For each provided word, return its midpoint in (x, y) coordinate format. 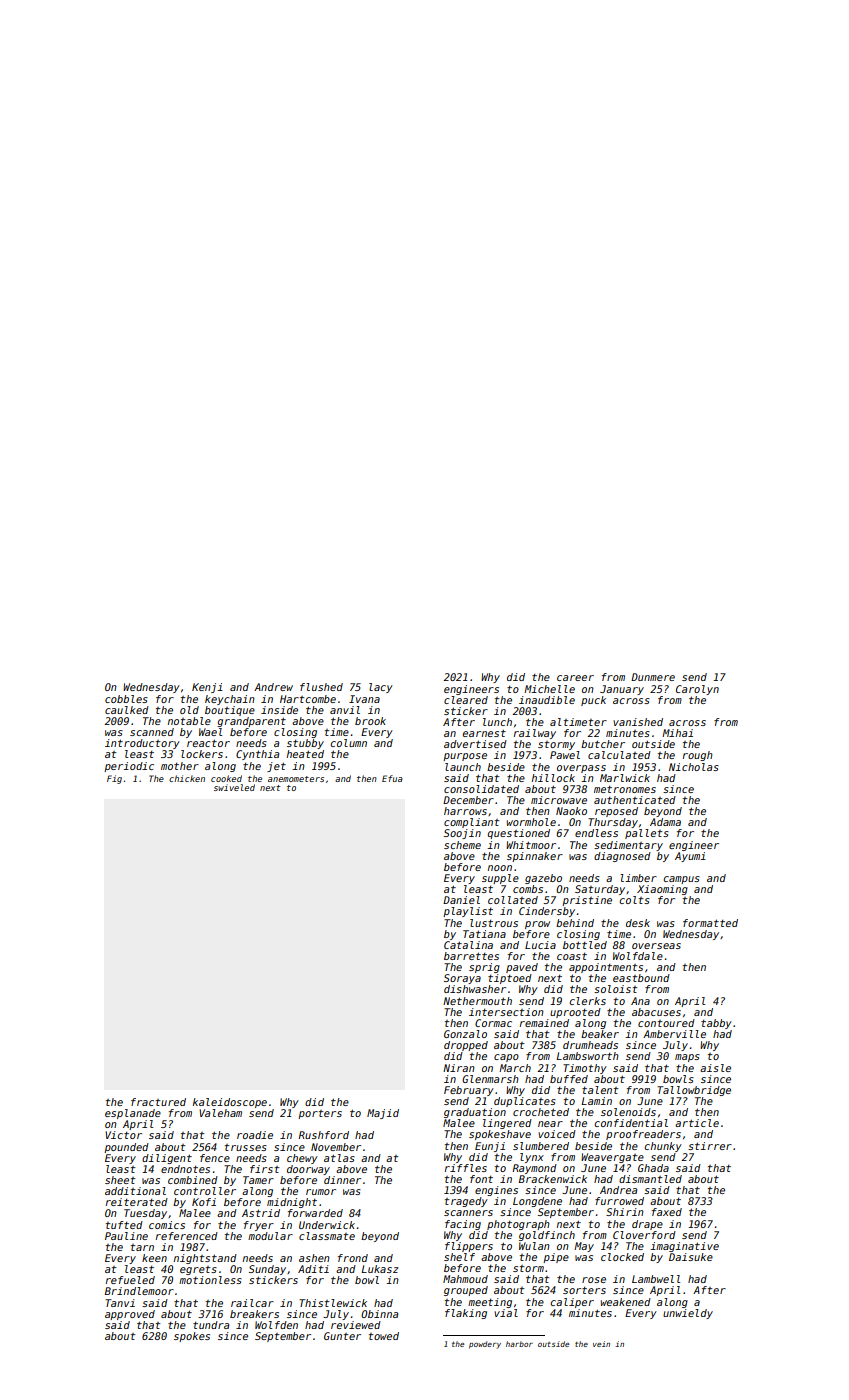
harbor (519, 1344)
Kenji (207, 688)
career (575, 678)
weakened (626, 1302)
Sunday (267, 1270)
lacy (381, 688)
